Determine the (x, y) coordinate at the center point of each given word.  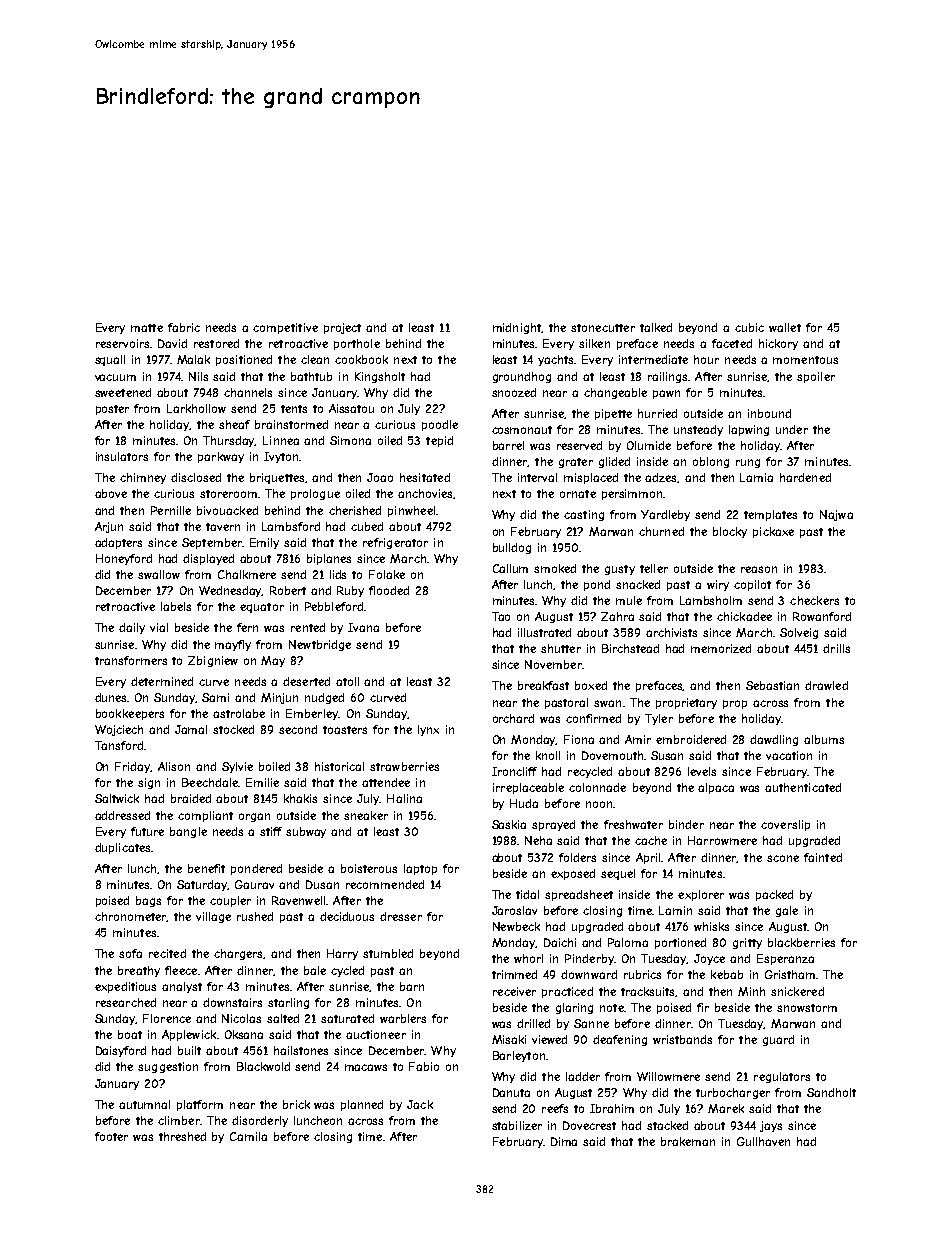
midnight (517, 328)
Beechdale (210, 782)
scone (783, 858)
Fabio (424, 1066)
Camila (248, 1136)
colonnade (597, 787)
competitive (285, 328)
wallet (785, 327)
